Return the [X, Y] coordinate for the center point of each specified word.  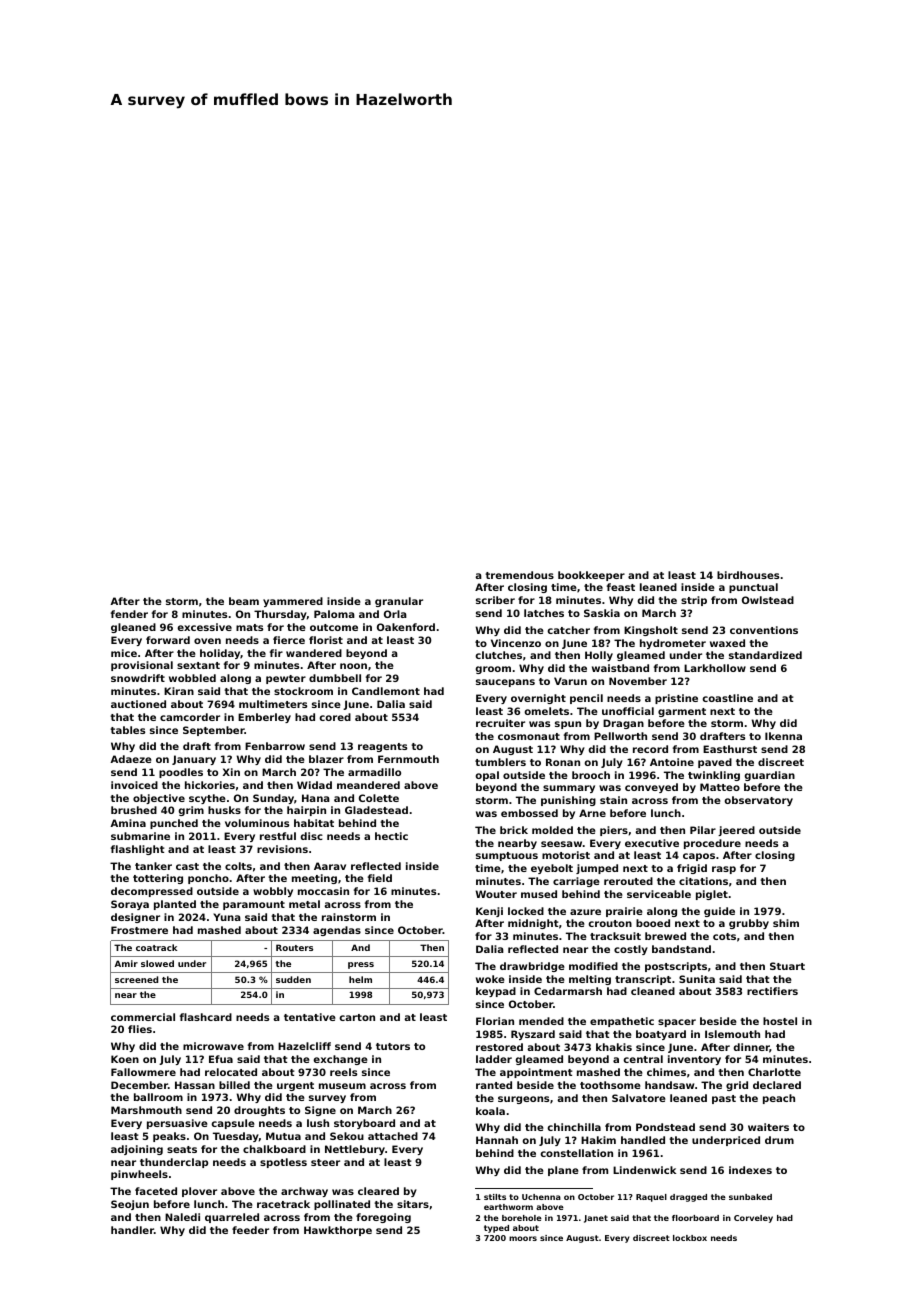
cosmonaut [529, 736]
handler [132, 1230]
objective [159, 799]
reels [343, 1072]
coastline [727, 698]
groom [493, 670]
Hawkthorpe [338, 1231]
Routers [294, 947]
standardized [765, 655]
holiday [220, 654]
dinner [751, 1048]
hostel [780, 1021]
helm [360, 979]
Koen [125, 1059]
